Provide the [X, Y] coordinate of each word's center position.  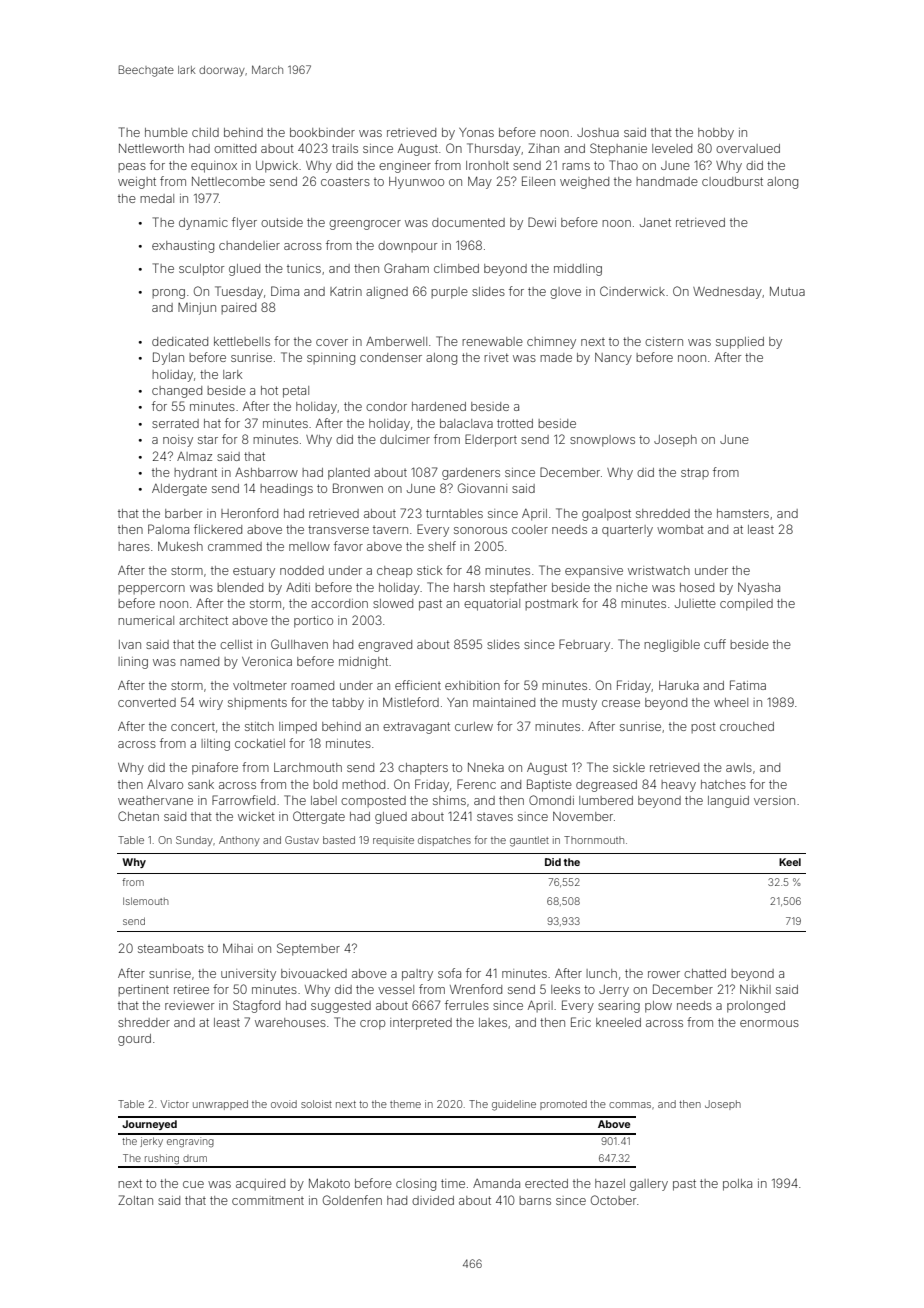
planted [349, 474]
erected [546, 1183]
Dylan [168, 358]
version [774, 800]
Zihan [543, 148]
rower [664, 974]
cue [193, 1184]
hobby [716, 134]
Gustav [302, 840]
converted [147, 702]
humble [166, 132]
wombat [680, 529]
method [363, 784]
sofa [449, 973]
